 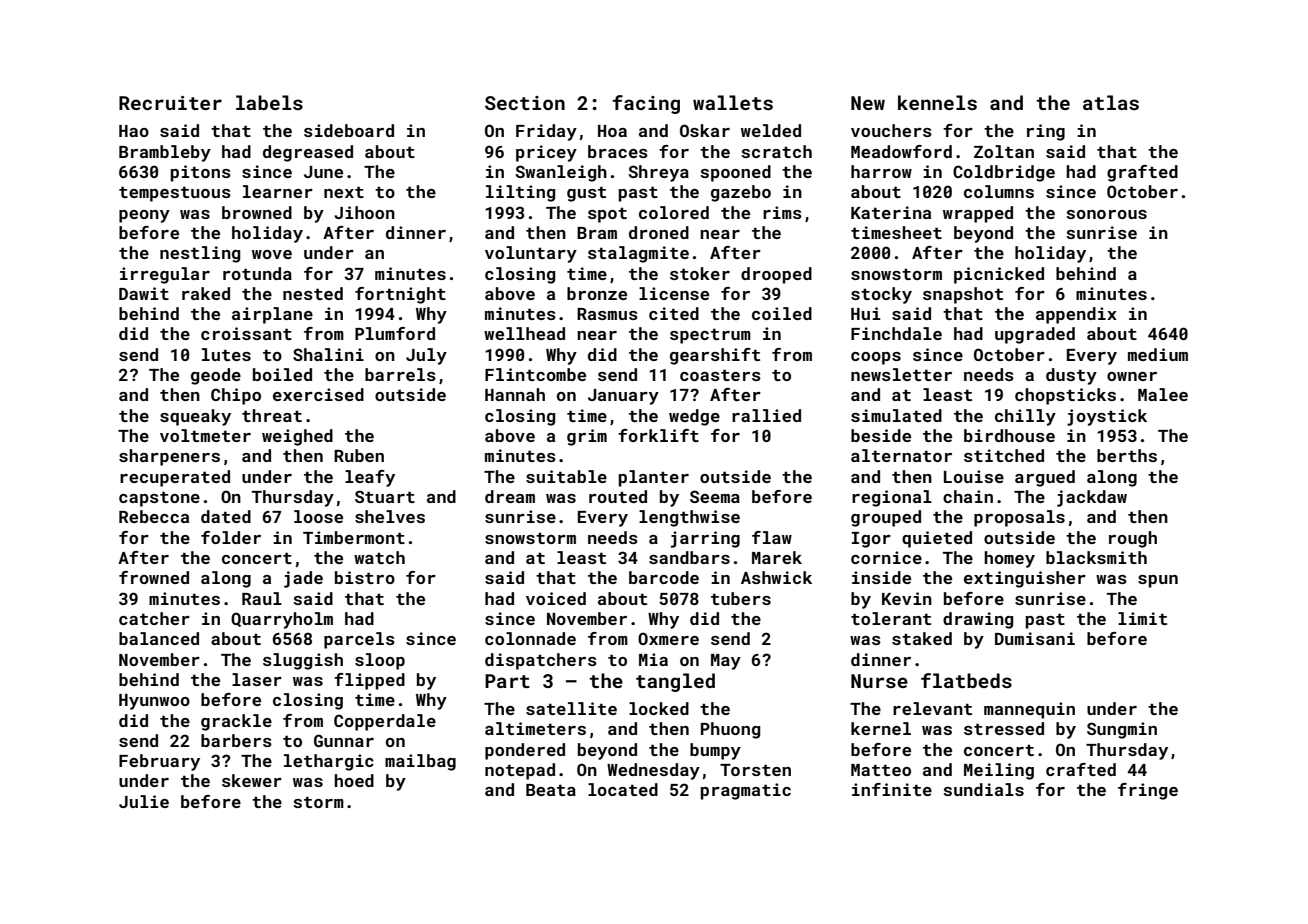 I want to click on stalagmite, so click(x=638, y=254).
